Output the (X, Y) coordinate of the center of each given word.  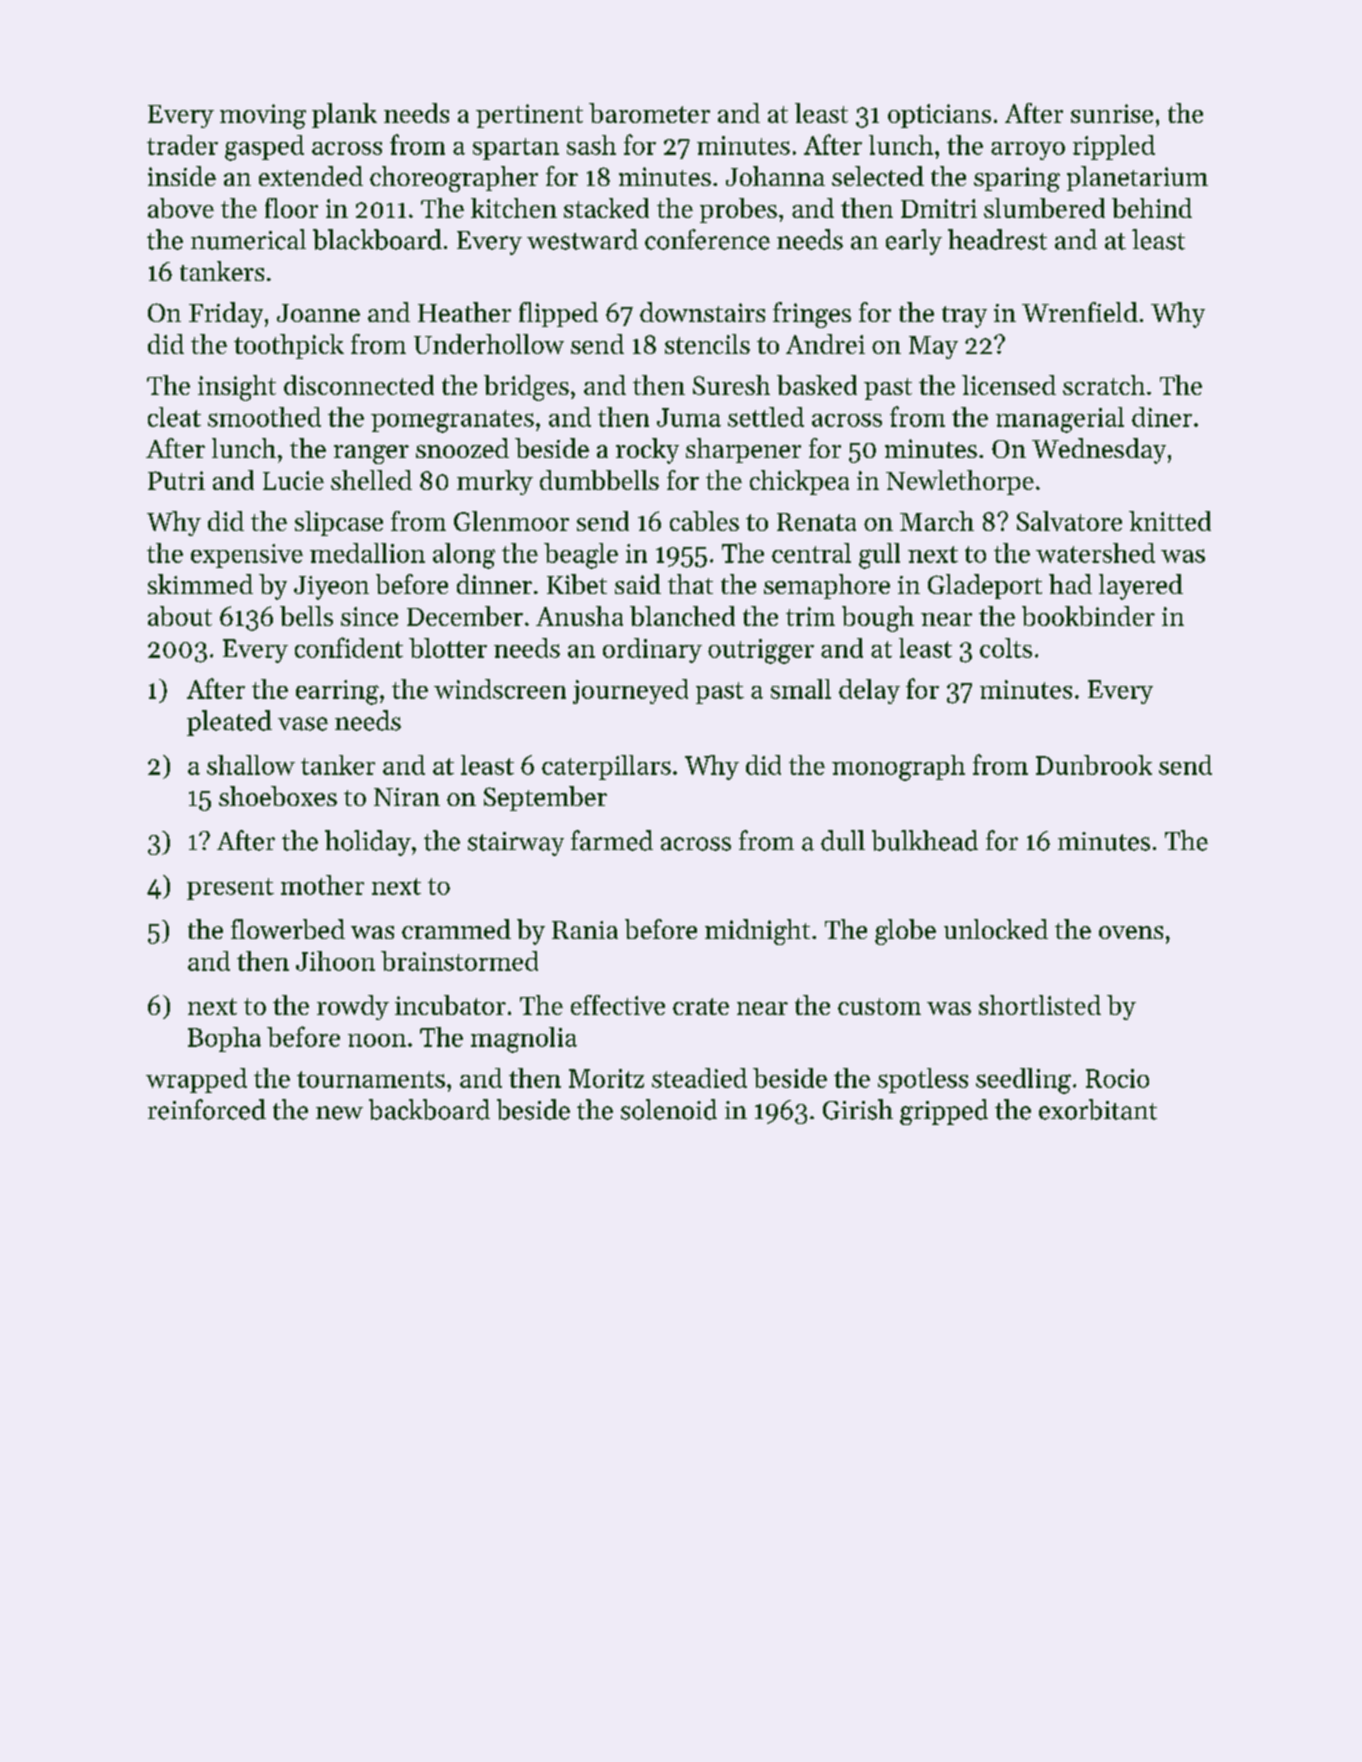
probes (738, 210)
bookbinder (1088, 616)
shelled (371, 480)
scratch (1104, 385)
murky (495, 482)
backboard (429, 1109)
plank (344, 115)
